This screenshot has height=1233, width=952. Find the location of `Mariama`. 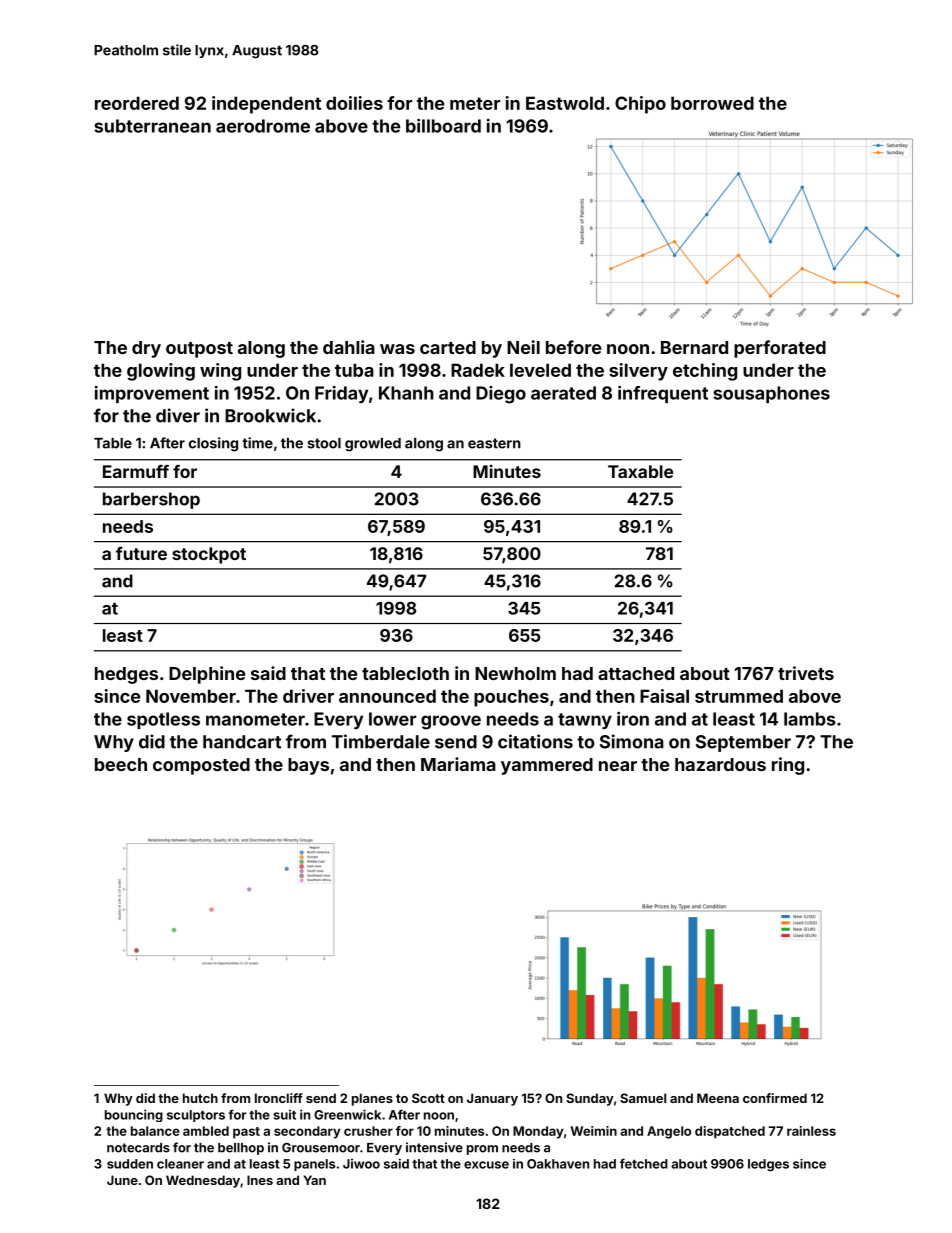

Mariama is located at coordinates (458, 764).
